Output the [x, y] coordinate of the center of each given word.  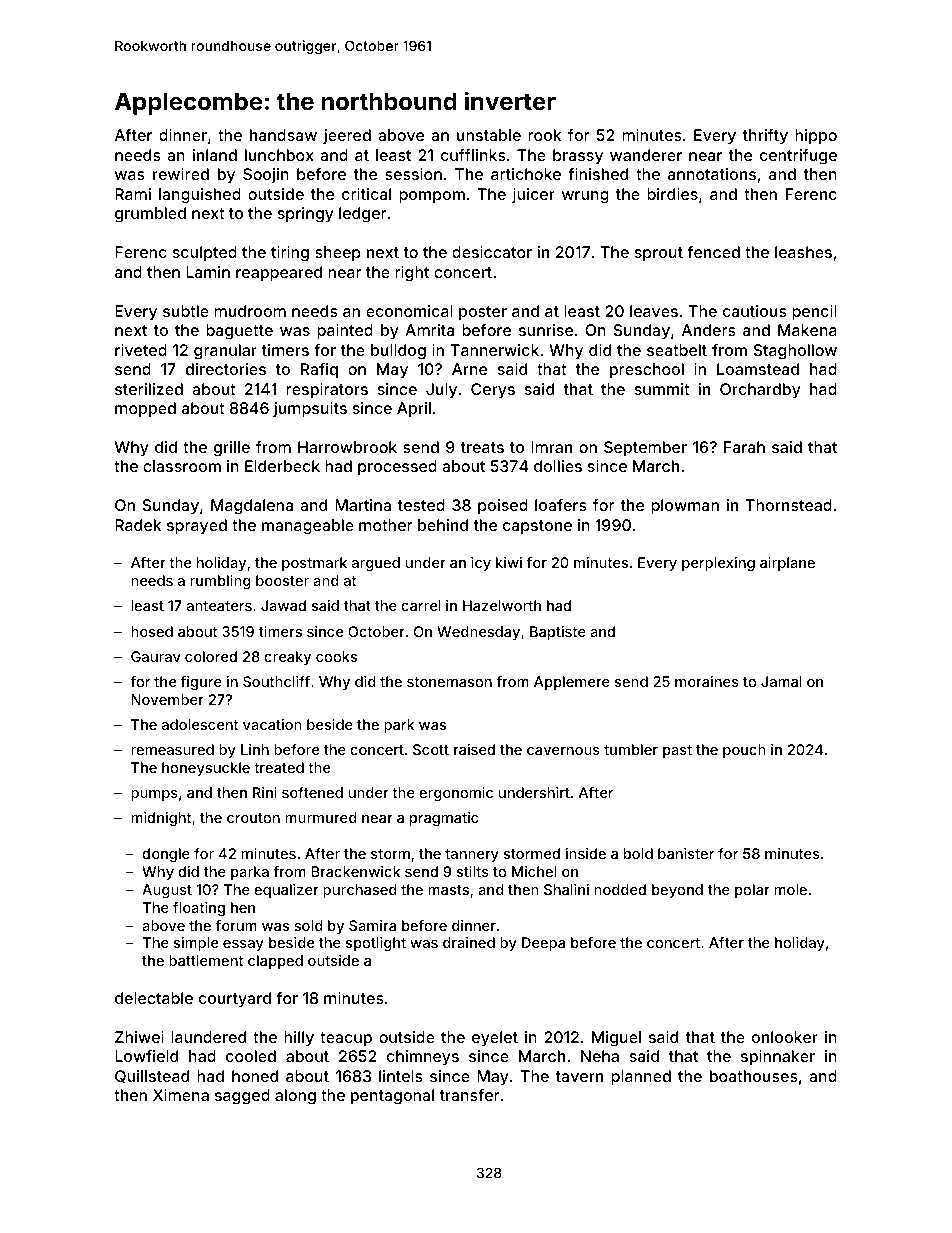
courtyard [235, 1000]
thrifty [765, 137]
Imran [551, 447]
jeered [347, 136]
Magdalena [252, 507]
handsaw [283, 135]
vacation [272, 724]
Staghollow [795, 352]
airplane [787, 564]
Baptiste [558, 633]
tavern [579, 1076]
